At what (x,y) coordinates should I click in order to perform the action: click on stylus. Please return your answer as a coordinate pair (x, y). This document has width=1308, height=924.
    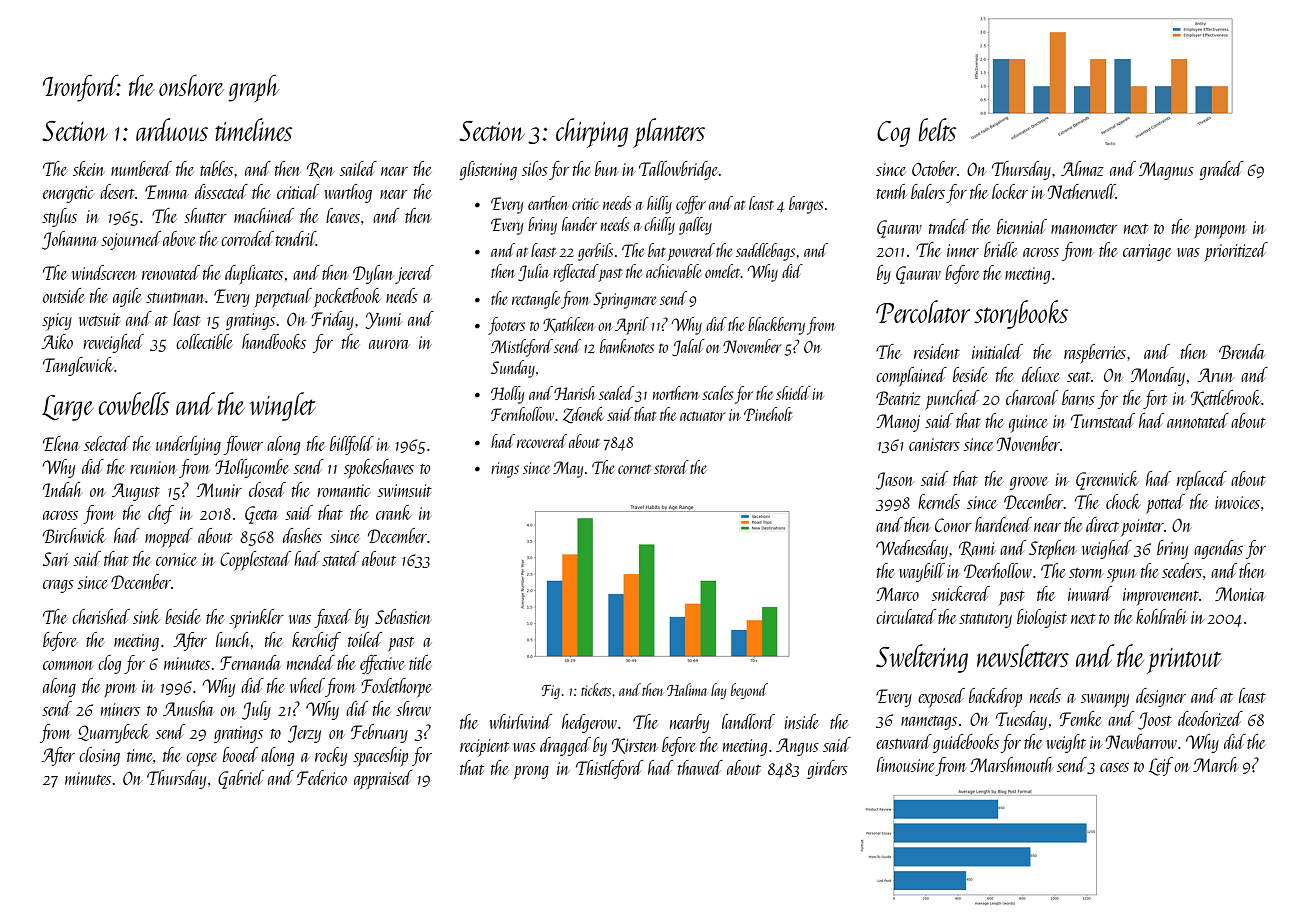
    Looking at the image, I should click on (59, 217).
